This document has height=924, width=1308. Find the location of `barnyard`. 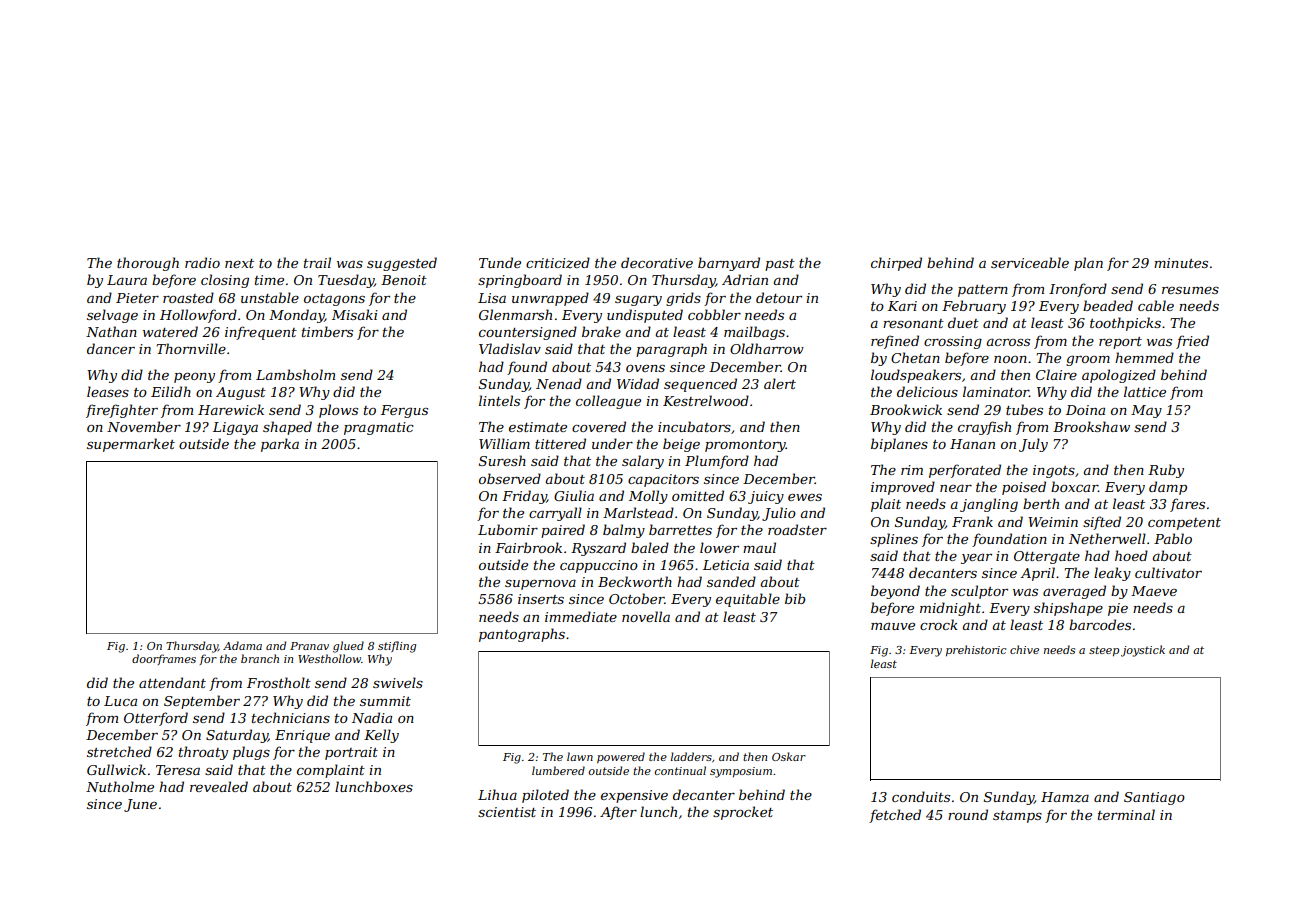

barnyard is located at coordinates (729, 264).
